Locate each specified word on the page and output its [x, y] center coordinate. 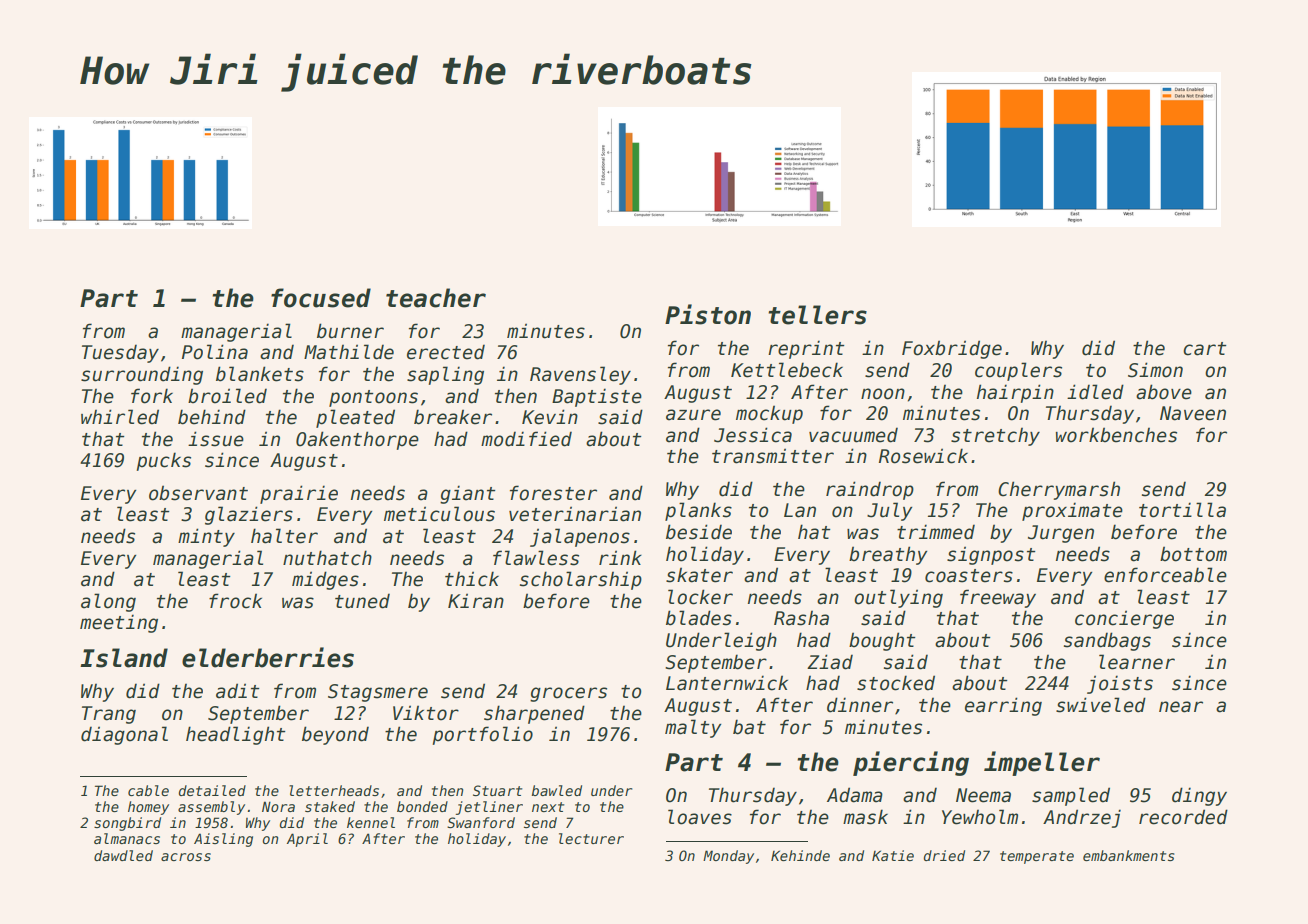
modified [526, 439]
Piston [708, 314]
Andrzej [1082, 818]
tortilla [1182, 510]
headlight [235, 735]
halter [284, 536]
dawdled [123, 855]
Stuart [497, 790]
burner [350, 331]
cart [1204, 349]
